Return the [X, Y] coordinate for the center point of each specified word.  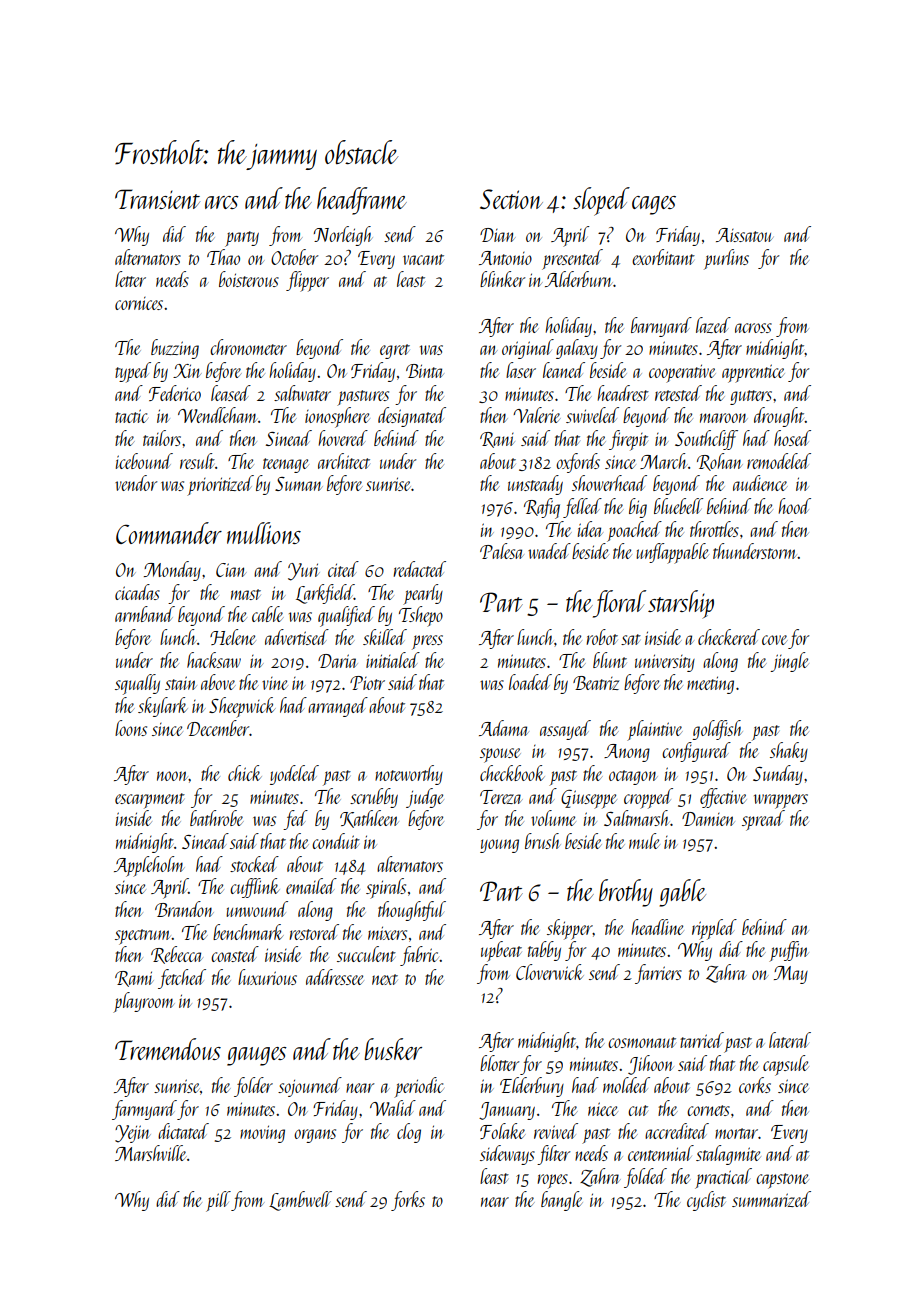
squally [137, 684]
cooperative [682, 373]
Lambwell [300, 1201]
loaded [530, 682]
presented [572, 259]
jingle [789, 662]
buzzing [175, 349]
